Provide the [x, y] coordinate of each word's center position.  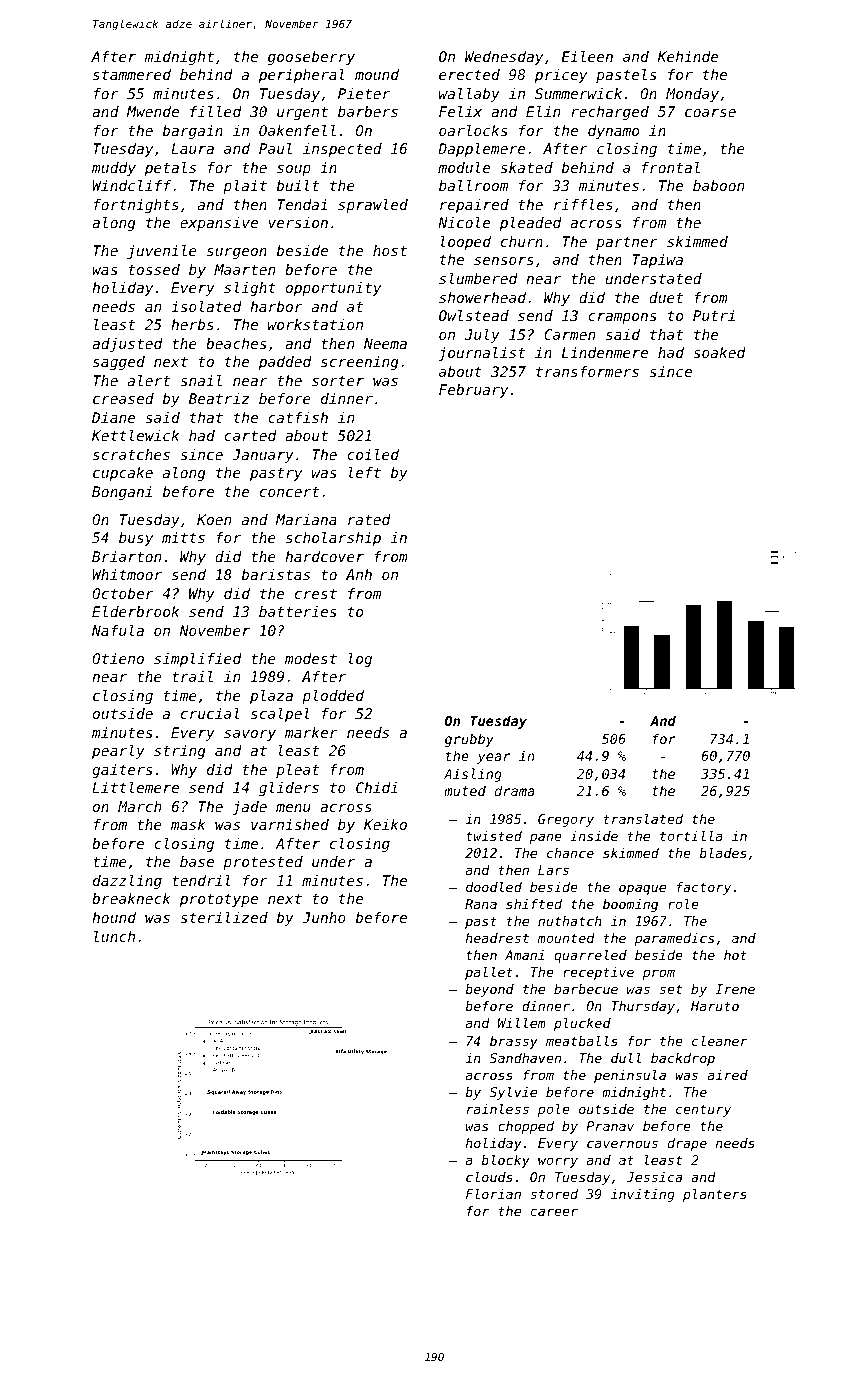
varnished [290, 824]
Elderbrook [135, 611]
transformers [587, 371]
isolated [206, 306]
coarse [710, 113]
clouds [489, 1176]
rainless [498, 1108]
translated [643, 818]
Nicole [464, 222]
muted [465, 790]
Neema [385, 343]
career [554, 1212]
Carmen [569, 334]
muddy [114, 169]
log [360, 660]
